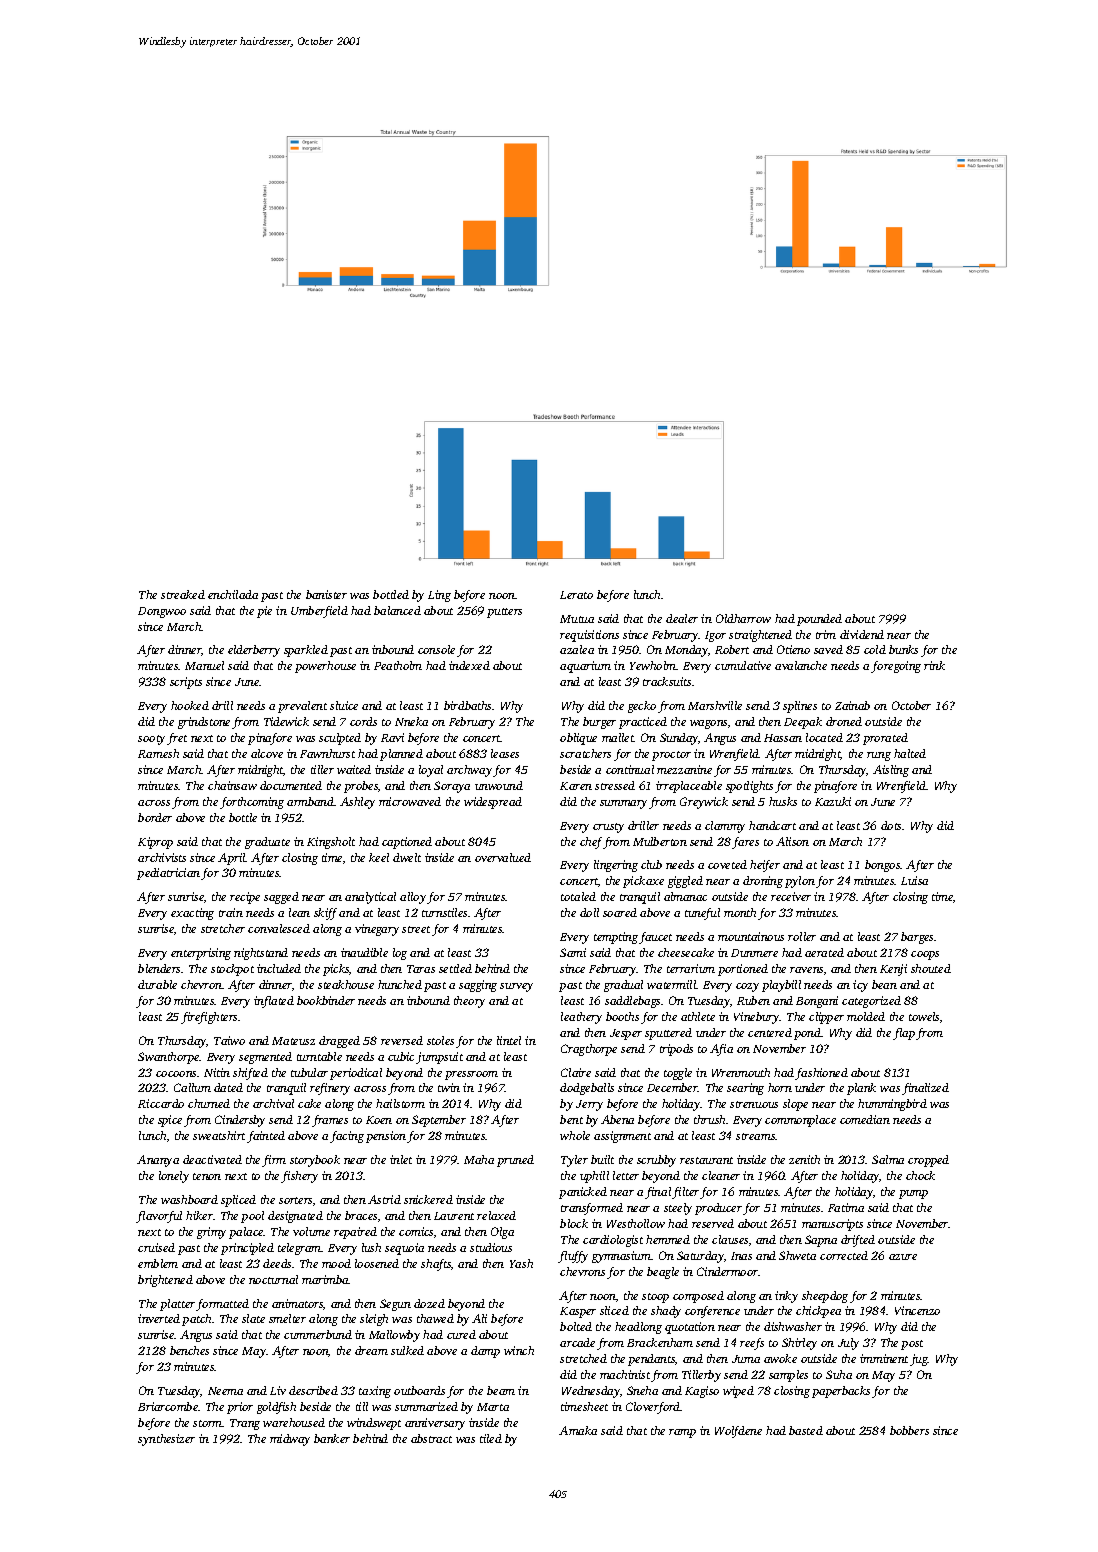 The image size is (1098, 1552). What do you see at coordinates (278, 1390) in the screenshot?
I see `Liv` at bounding box center [278, 1390].
